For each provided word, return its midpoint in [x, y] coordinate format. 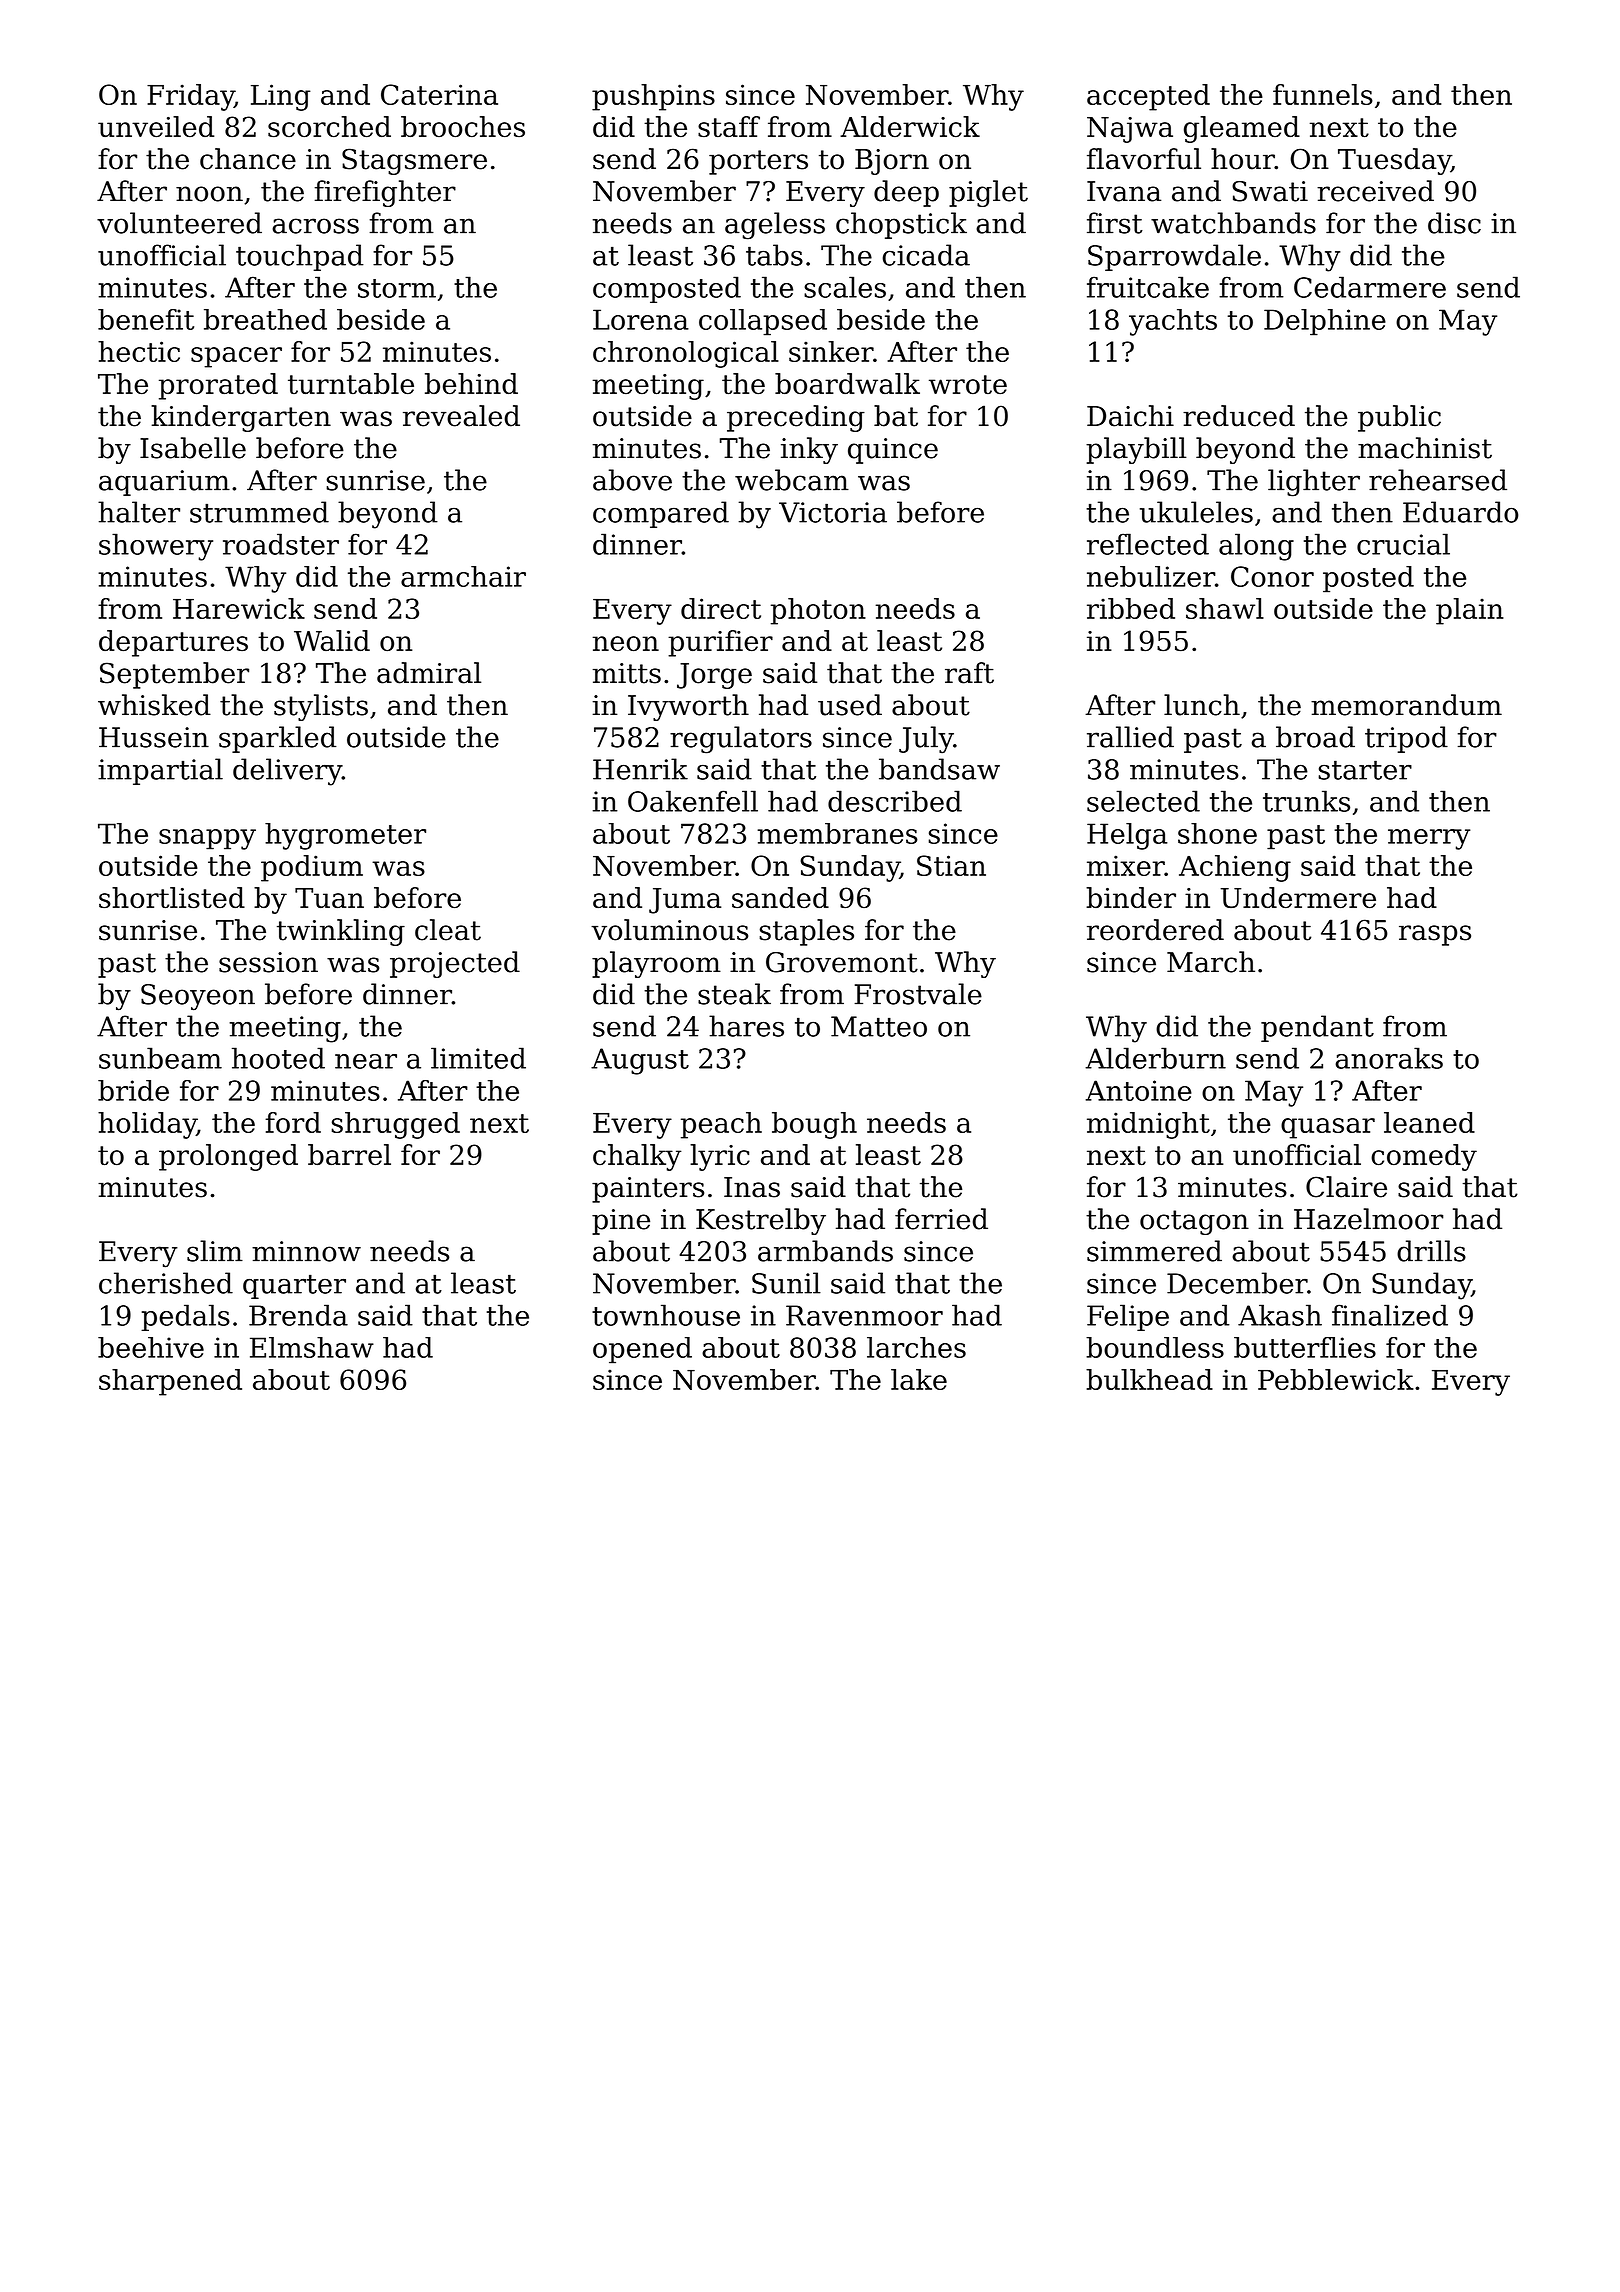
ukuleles [1196, 512]
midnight [1148, 1125]
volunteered [179, 223]
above [632, 480]
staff [729, 126]
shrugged [396, 1125]
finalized [1390, 1315]
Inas [752, 1187]
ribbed [1131, 608]
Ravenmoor [864, 1315]
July [926, 740]
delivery [287, 772]
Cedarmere [1370, 287]
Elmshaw [312, 1347]
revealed [461, 416]
